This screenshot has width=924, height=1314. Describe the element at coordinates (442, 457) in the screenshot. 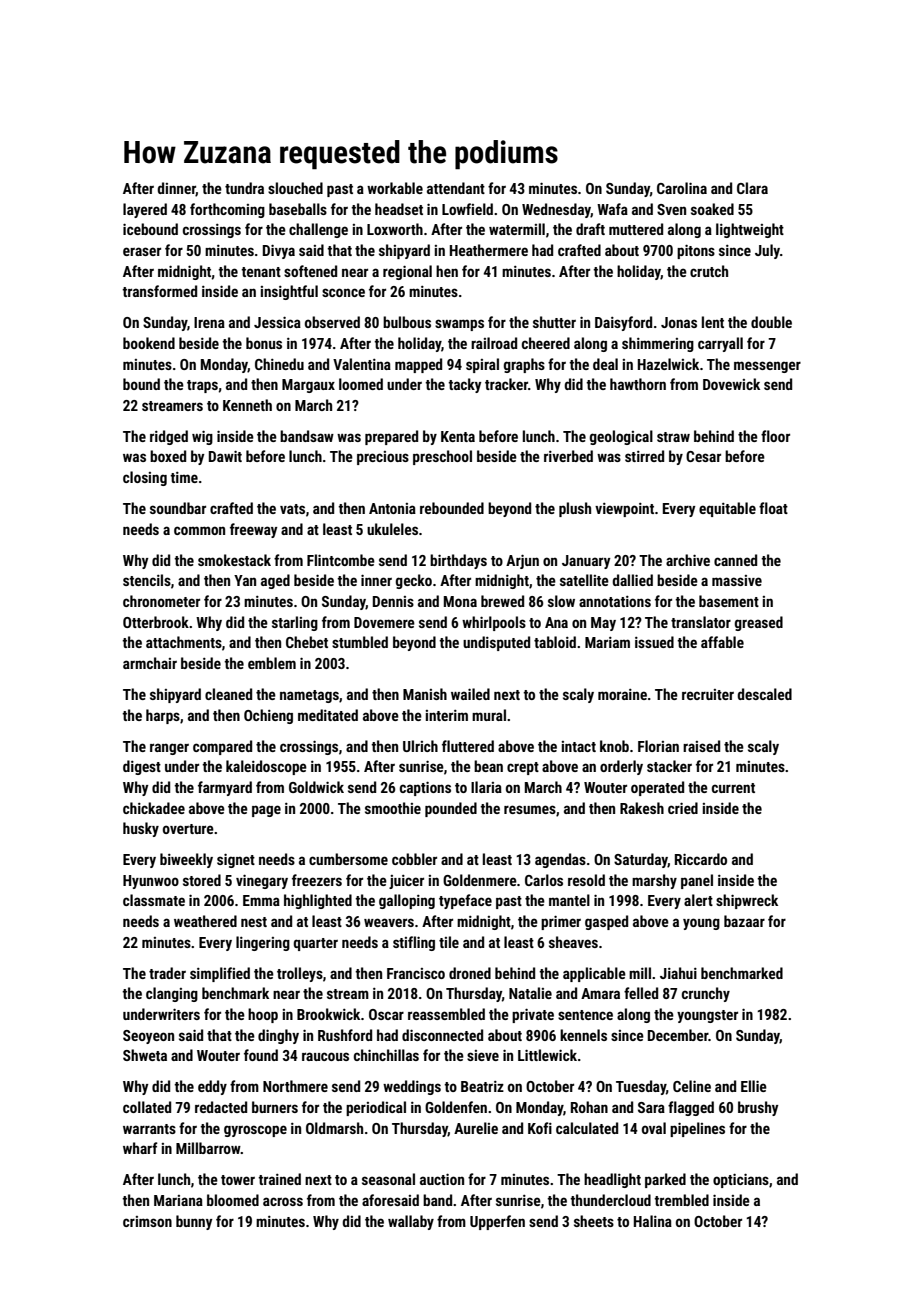

I see `preschool` at that location.
